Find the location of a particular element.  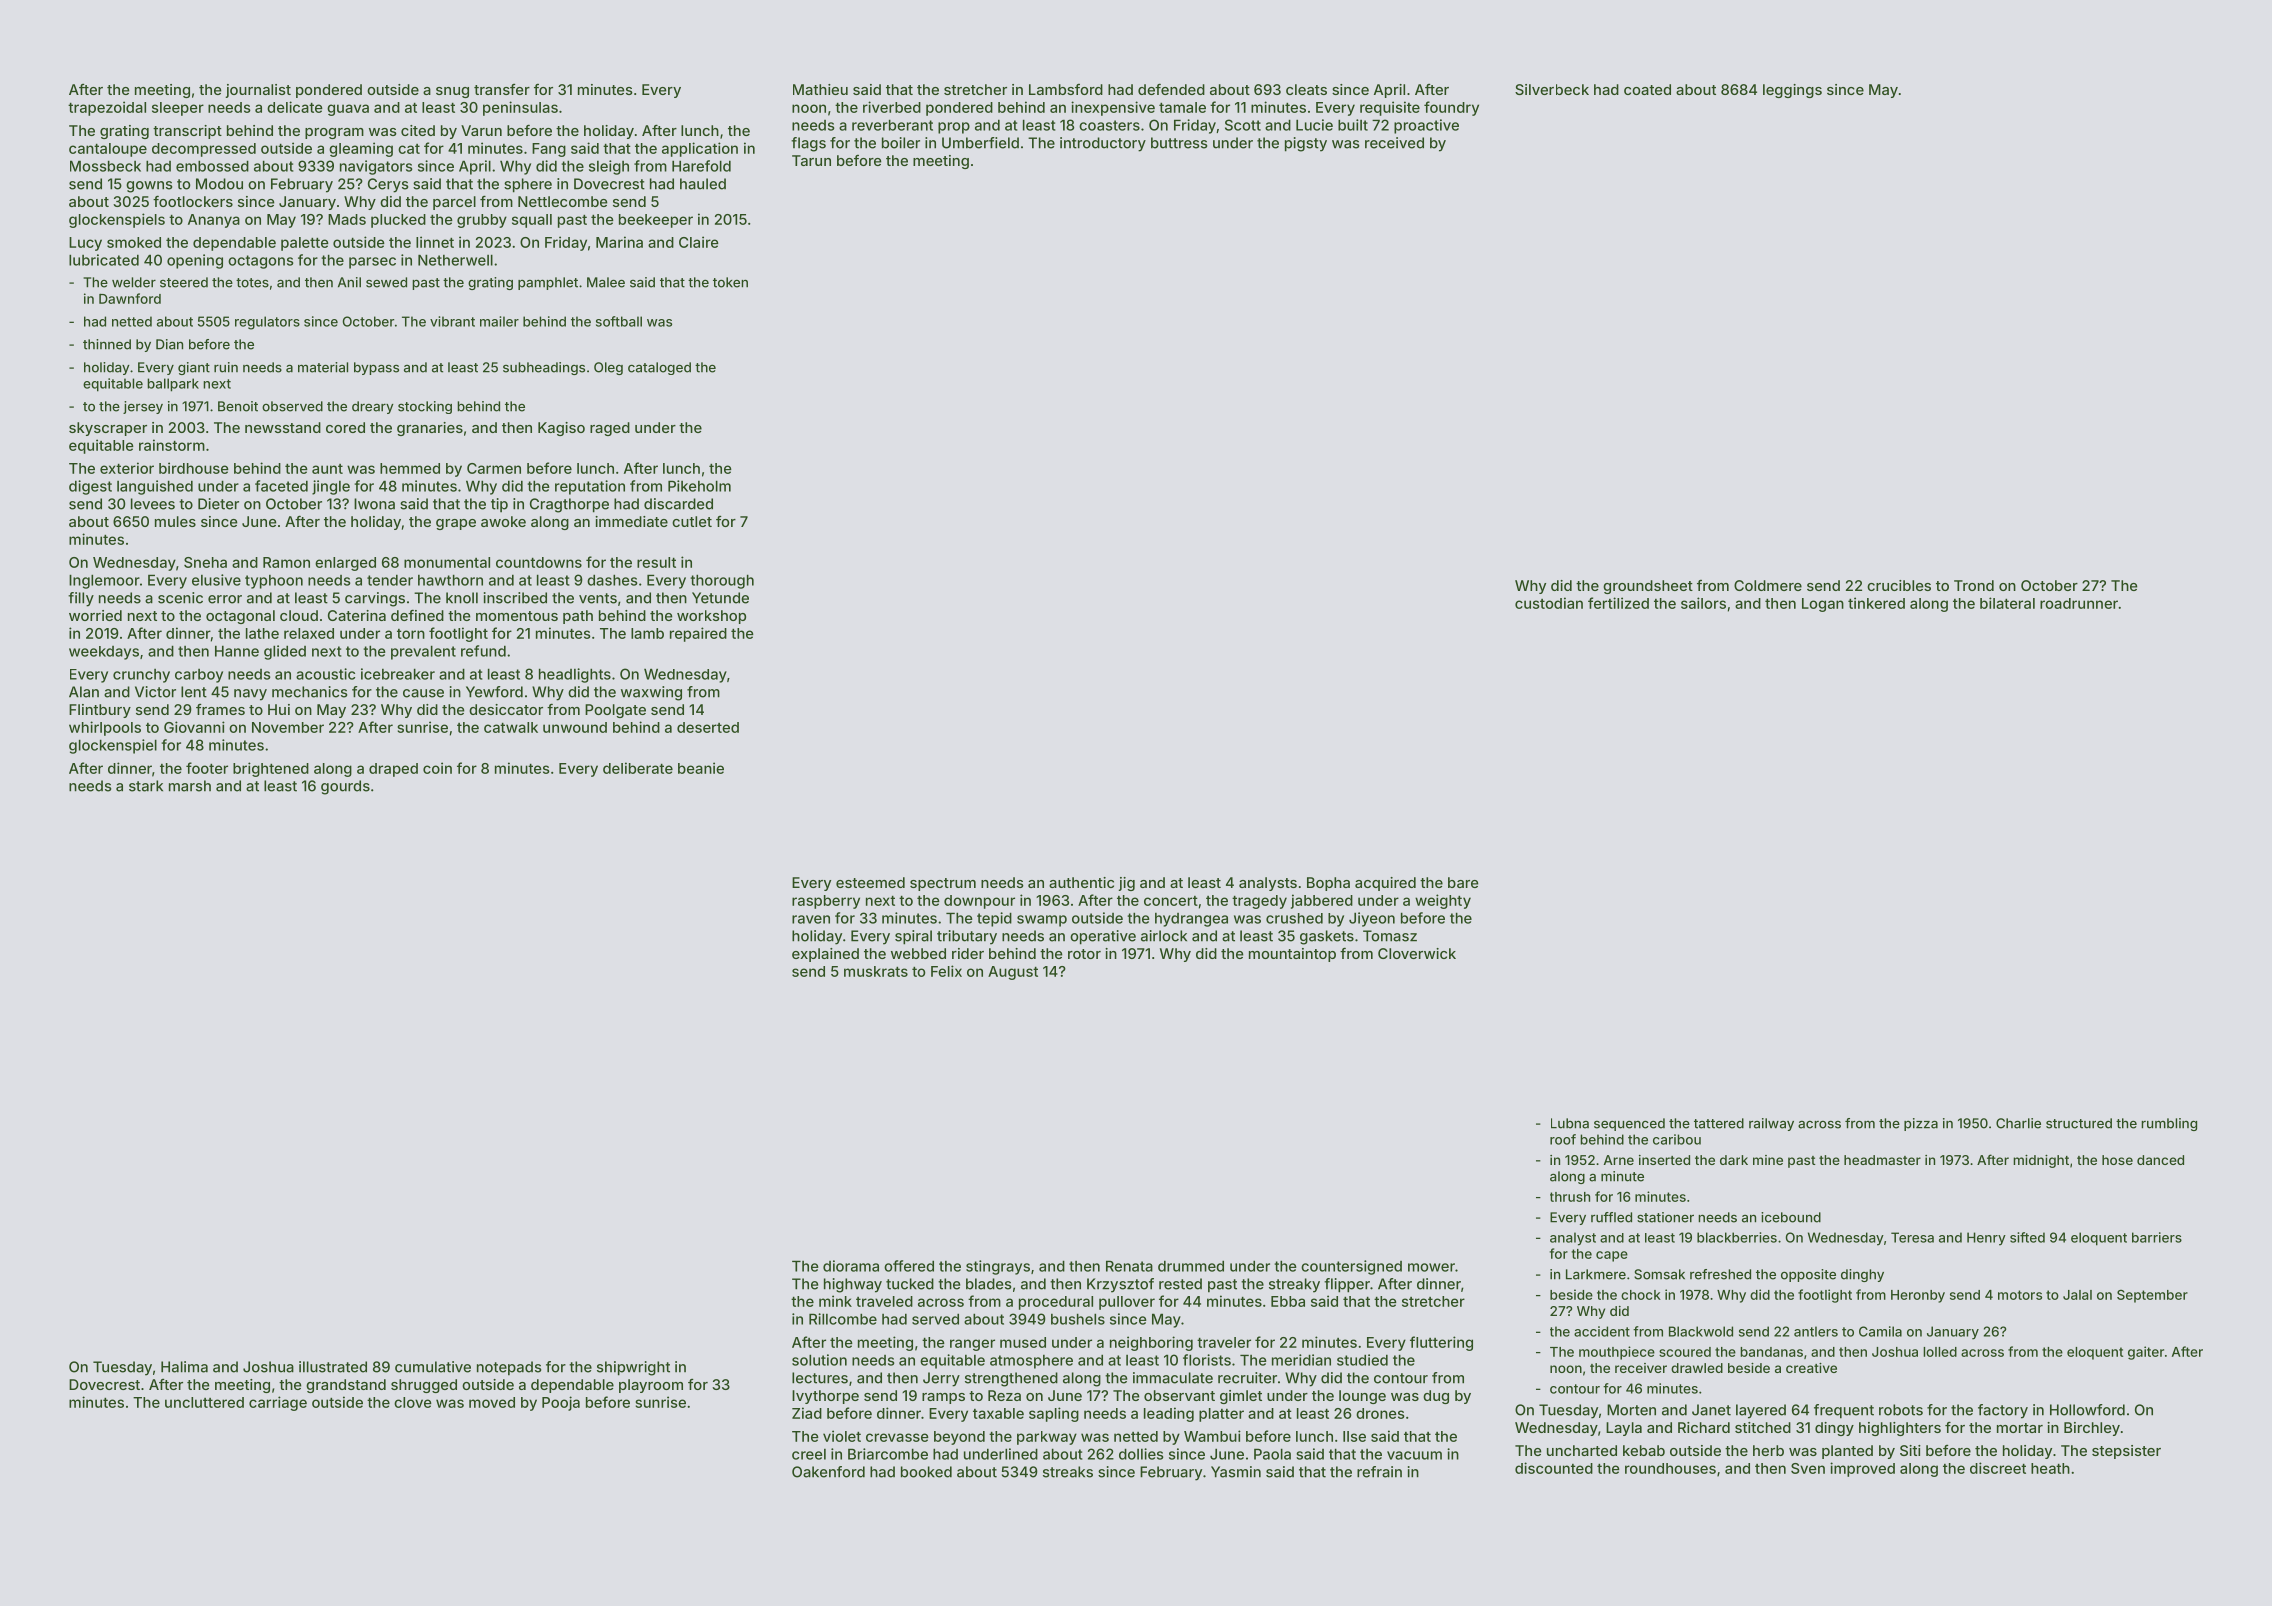

pigsty is located at coordinates (1306, 144).
